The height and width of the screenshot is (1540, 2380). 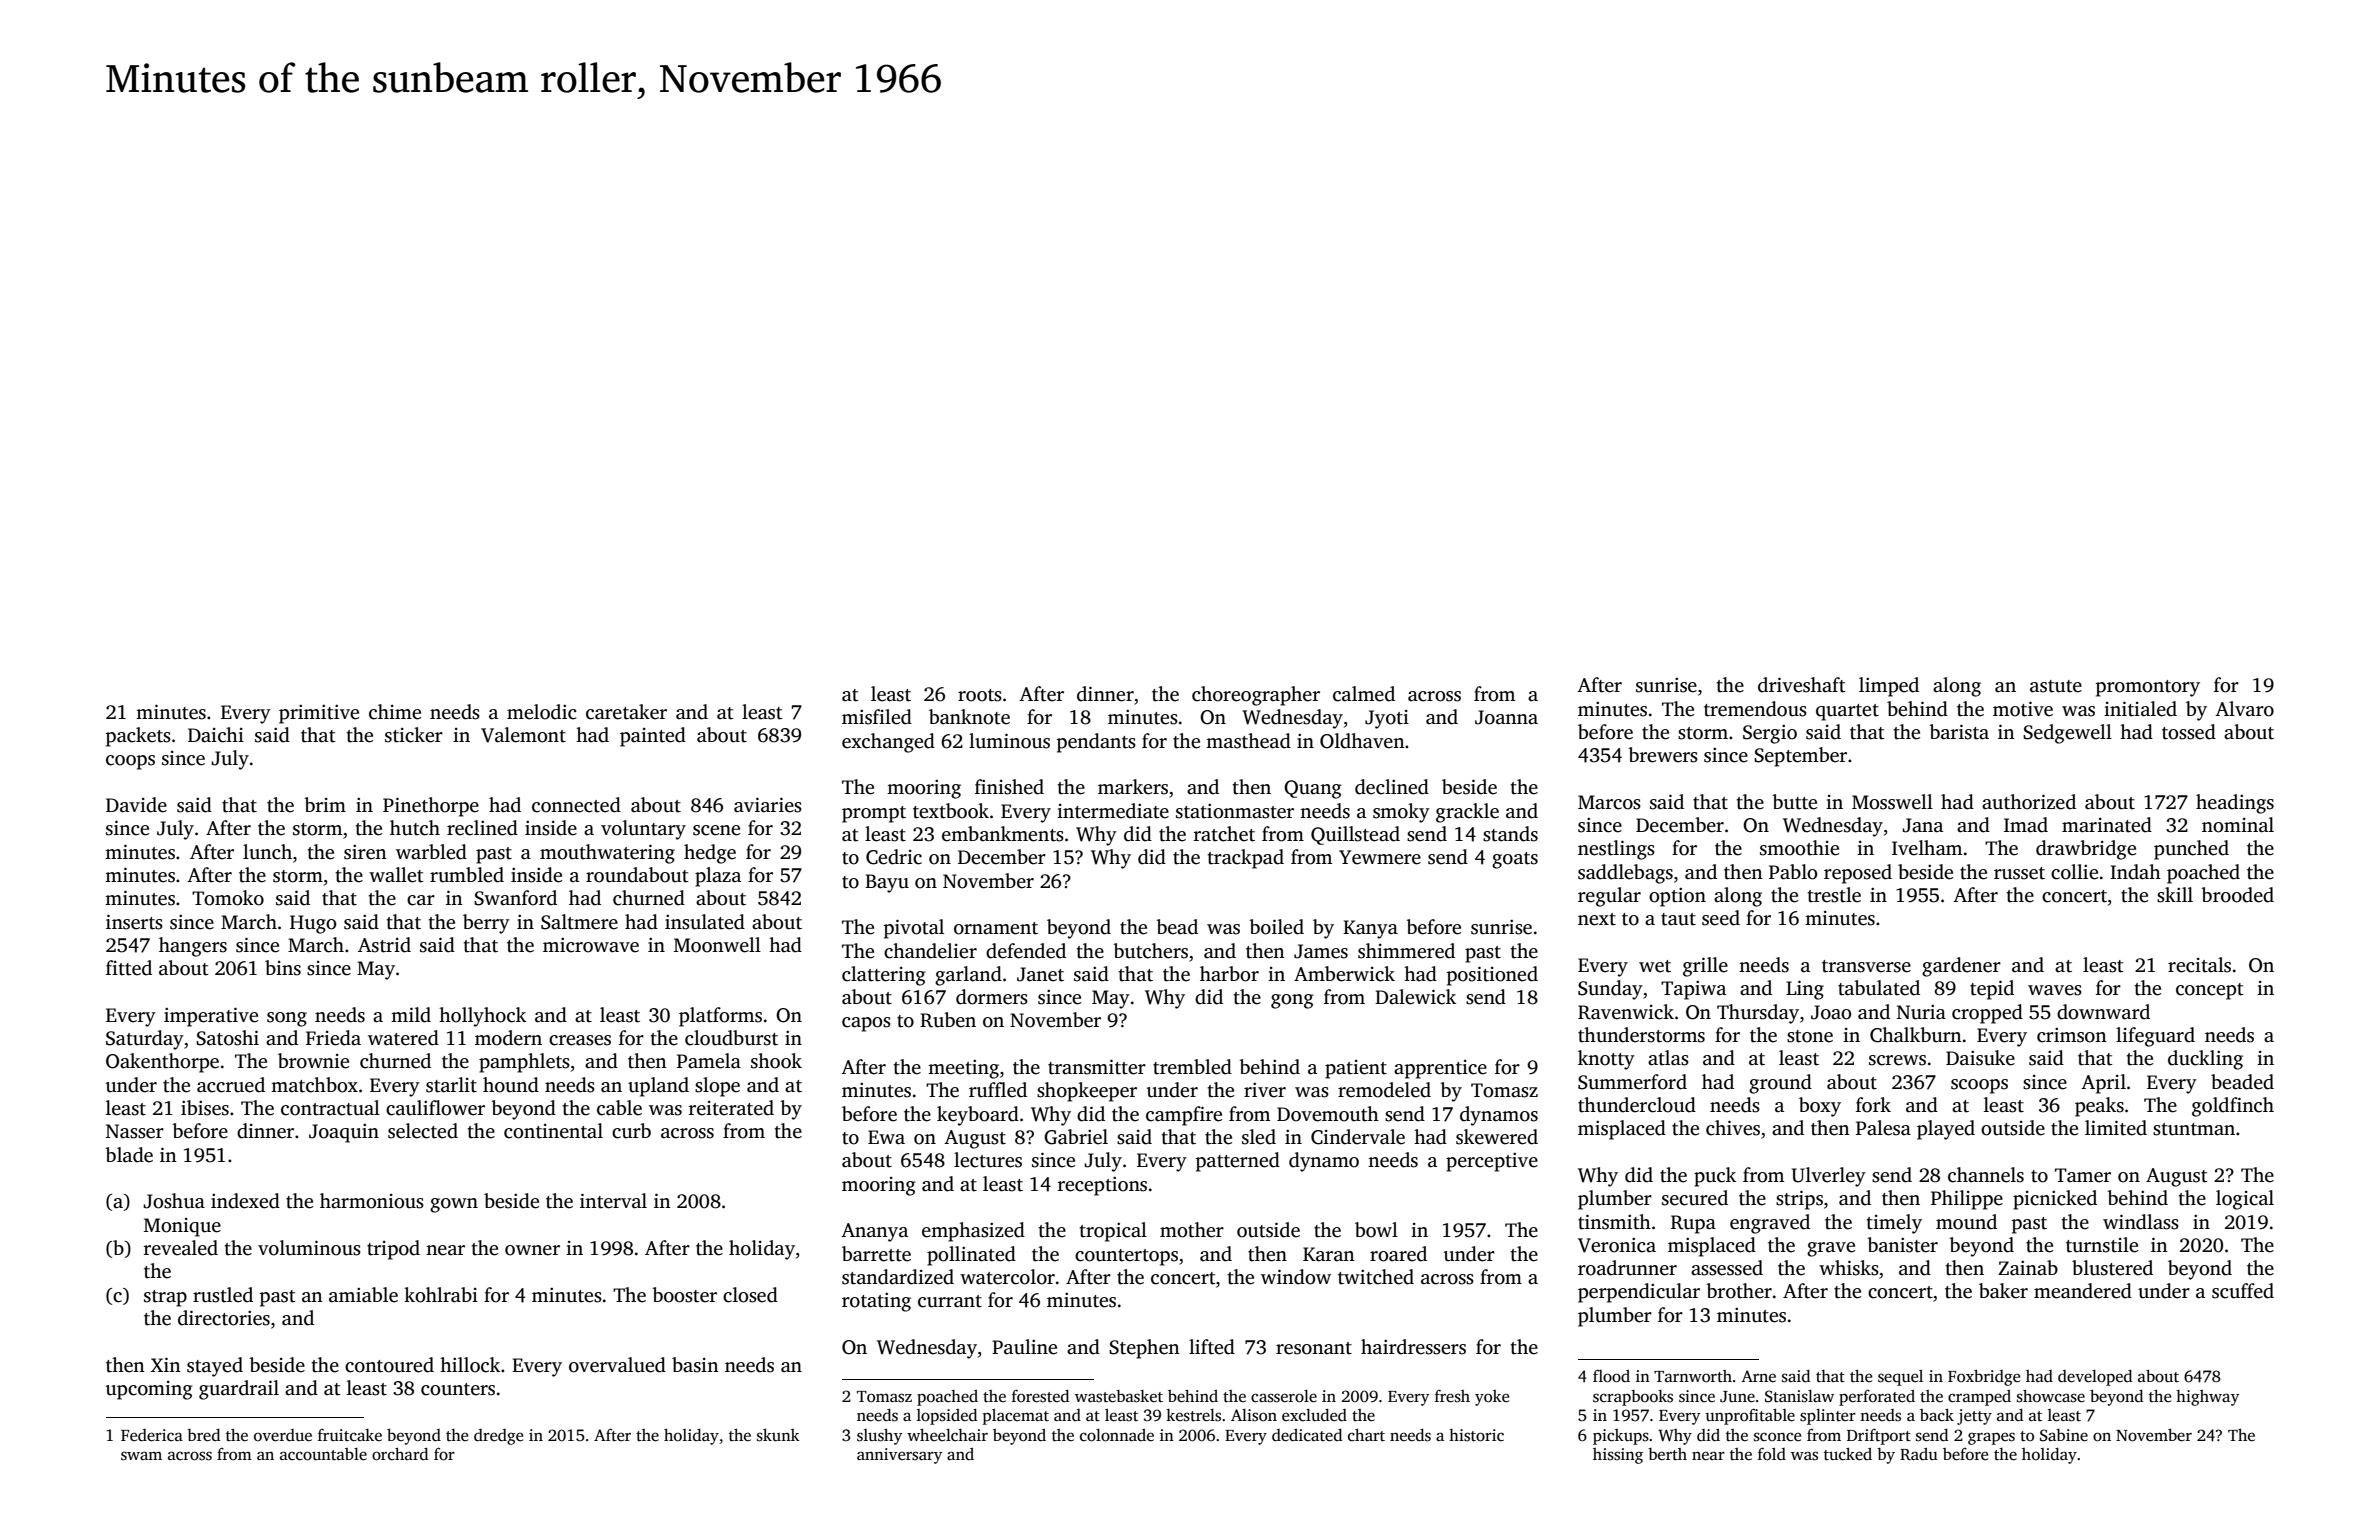 What do you see at coordinates (134, 922) in the screenshot?
I see `inserts` at bounding box center [134, 922].
